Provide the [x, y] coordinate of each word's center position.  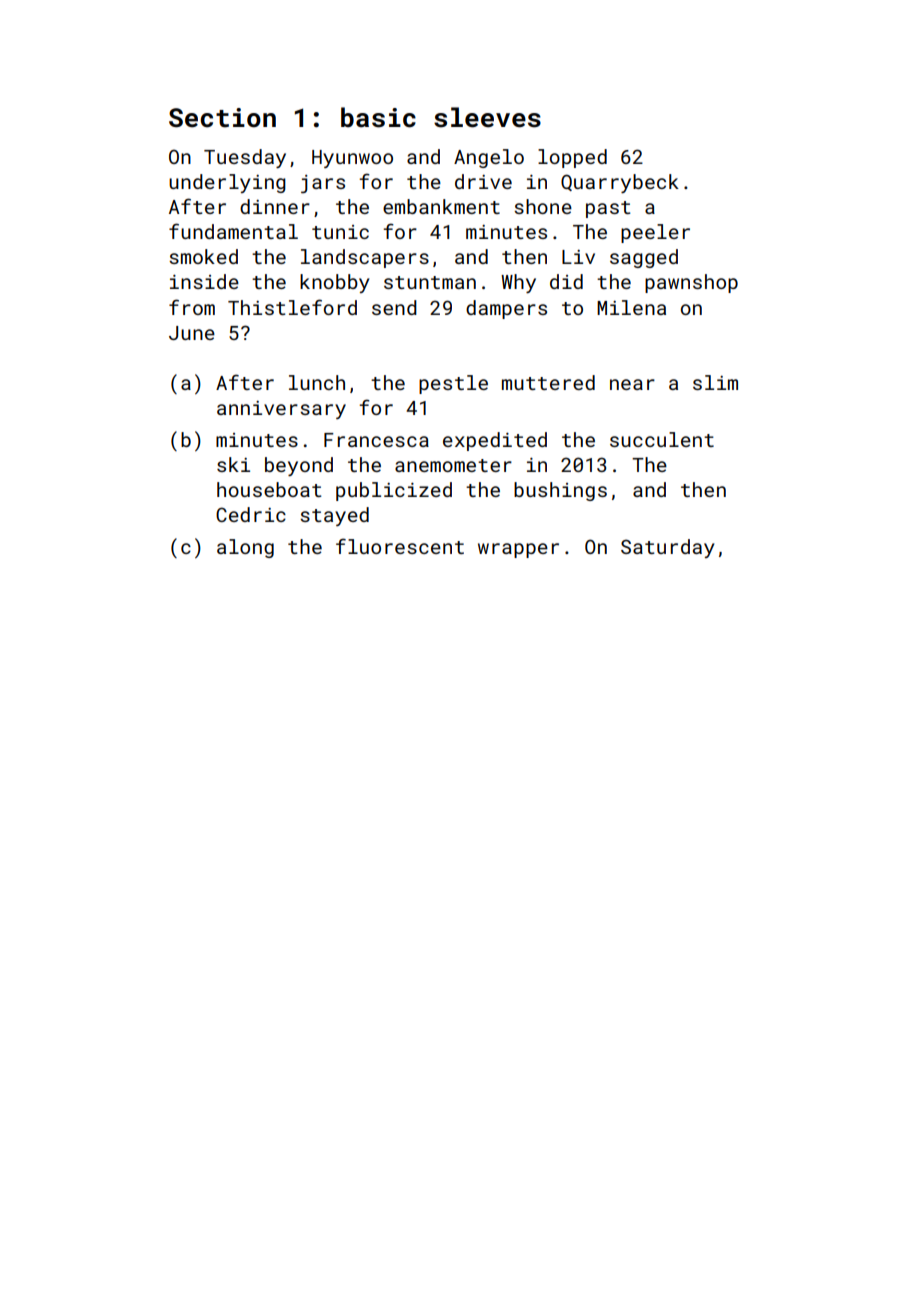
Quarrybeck [620, 183]
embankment [441, 206]
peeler [655, 233]
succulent [662, 439]
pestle [453, 384]
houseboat [269, 489]
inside [204, 281]
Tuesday [245, 158]
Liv [578, 257]
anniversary [281, 410]
